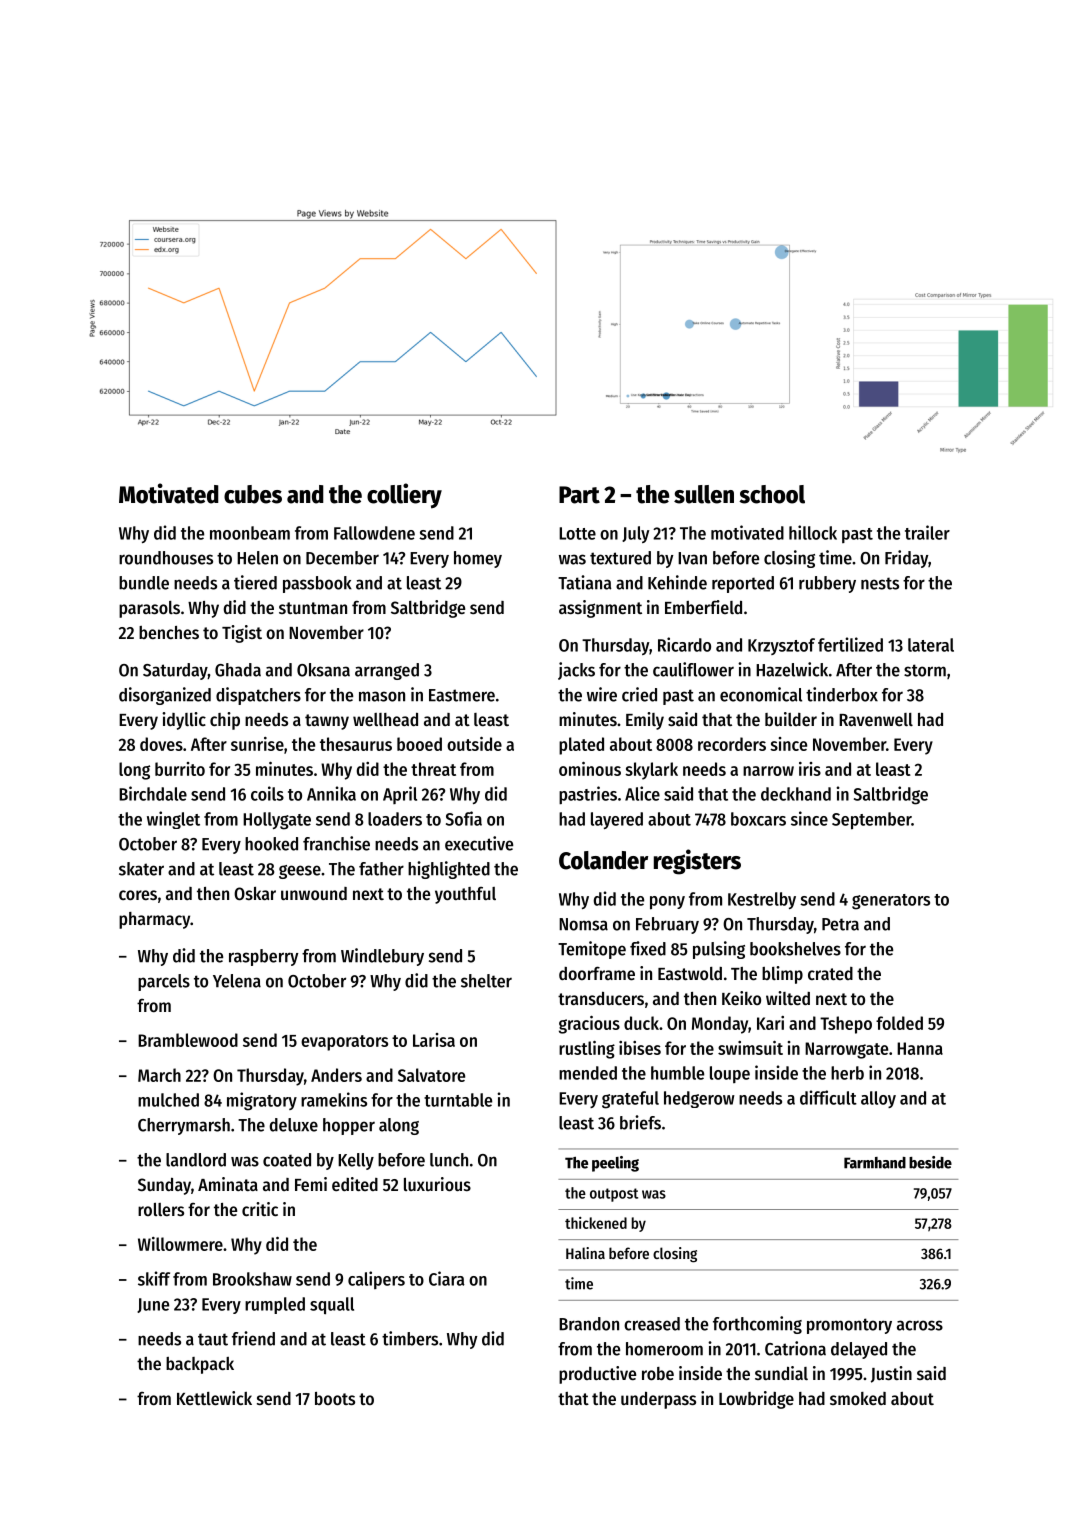 This screenshot has height=1523, width=1077. Describe the element at coordinates (253, 494) in the screenshot. I see `cubes` at that location.
